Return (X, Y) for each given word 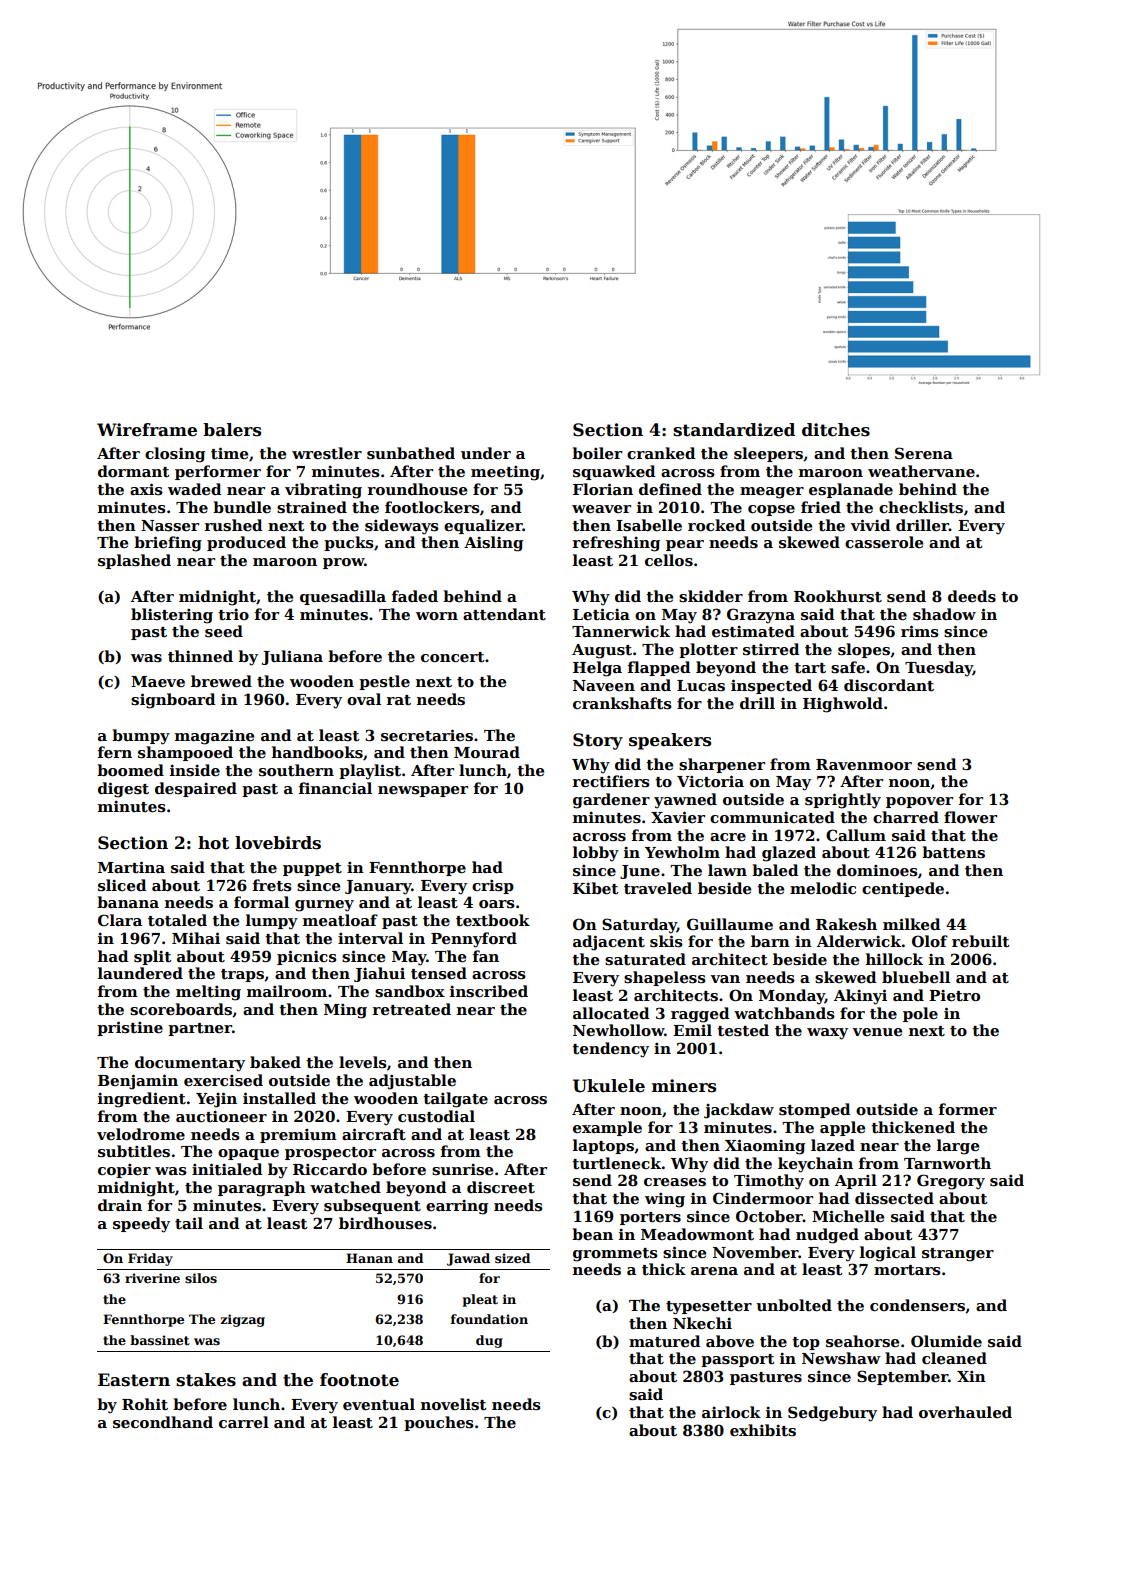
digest (123, 790)
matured (665, 1341)
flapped (659, 668)
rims (920, 631)
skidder (711, 596)
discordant (889, 685)
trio (233, 614)
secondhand (163, 1422)
